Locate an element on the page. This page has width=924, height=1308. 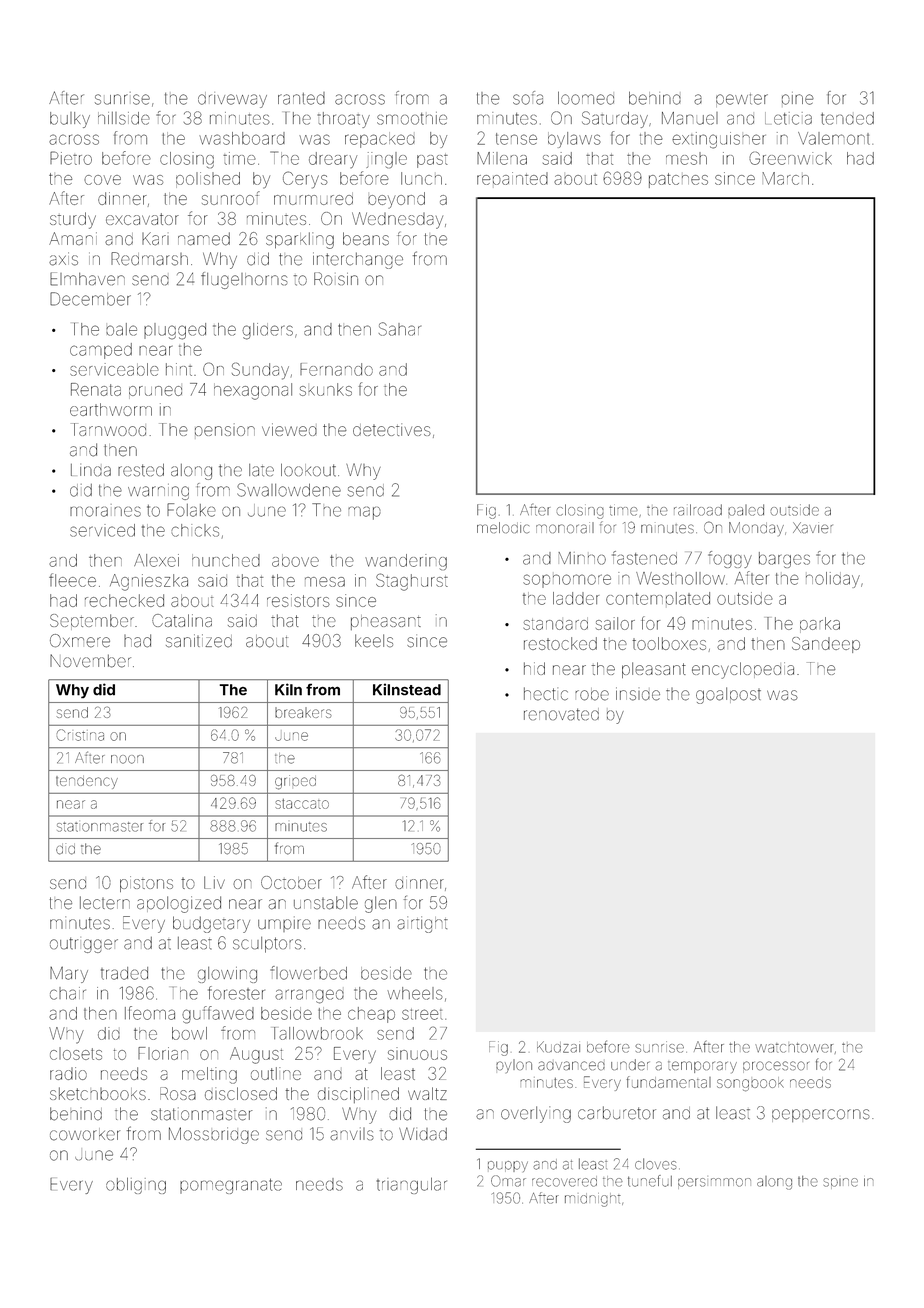
detectives is located at coordinates (392, 429).
